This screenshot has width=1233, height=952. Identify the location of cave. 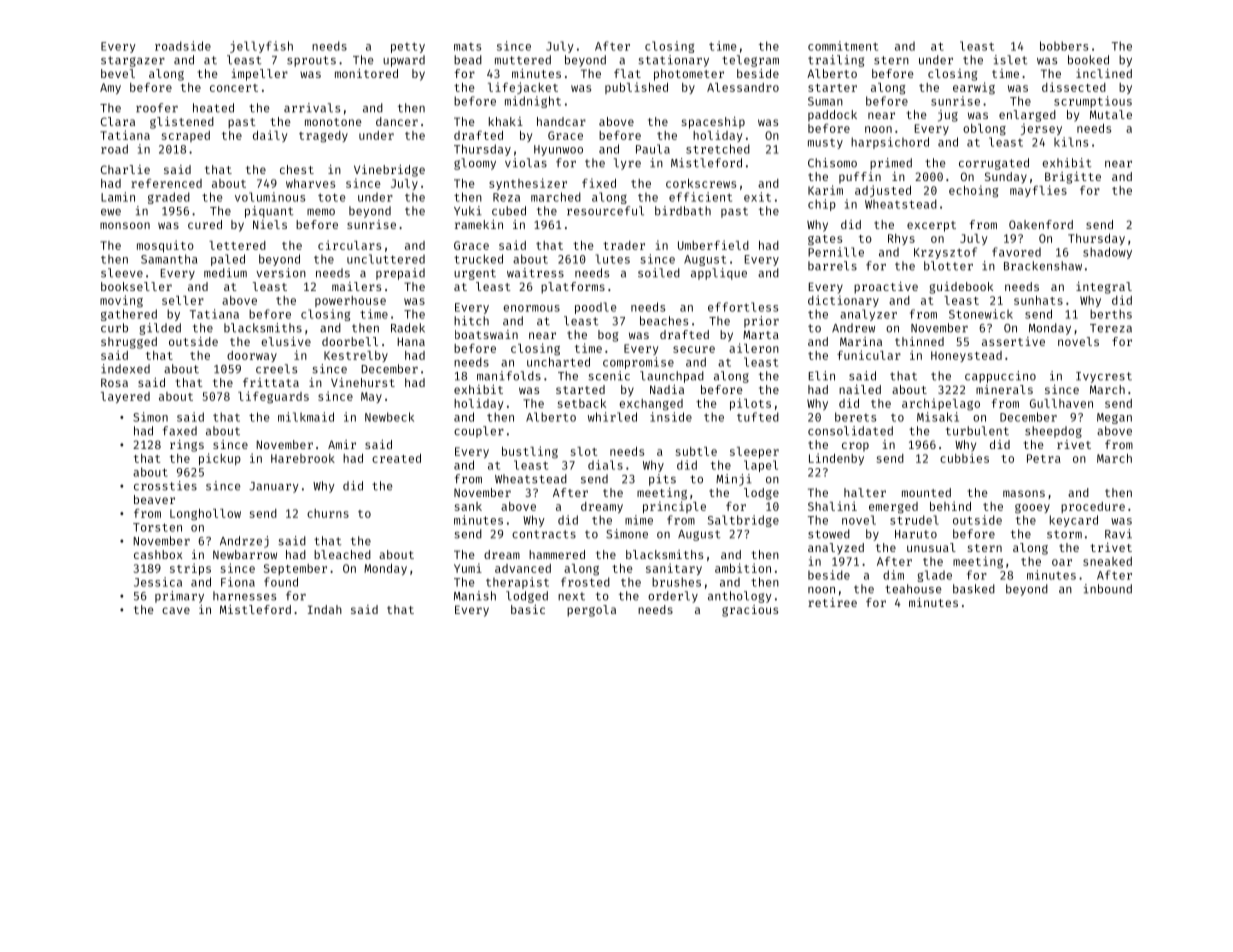
(176, 610).
